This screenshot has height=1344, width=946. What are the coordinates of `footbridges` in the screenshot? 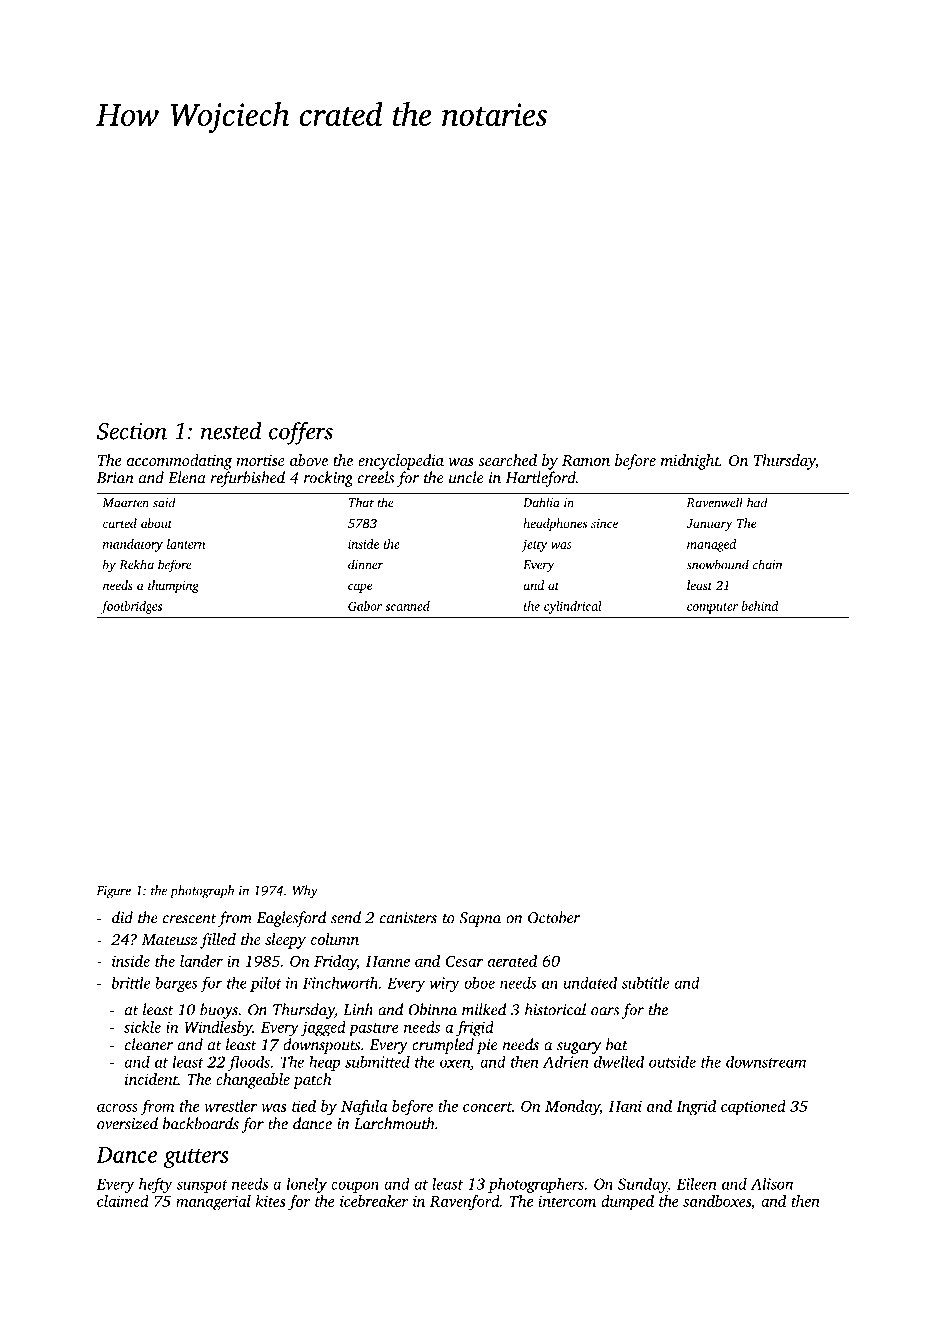 It's located at (131, 607).
